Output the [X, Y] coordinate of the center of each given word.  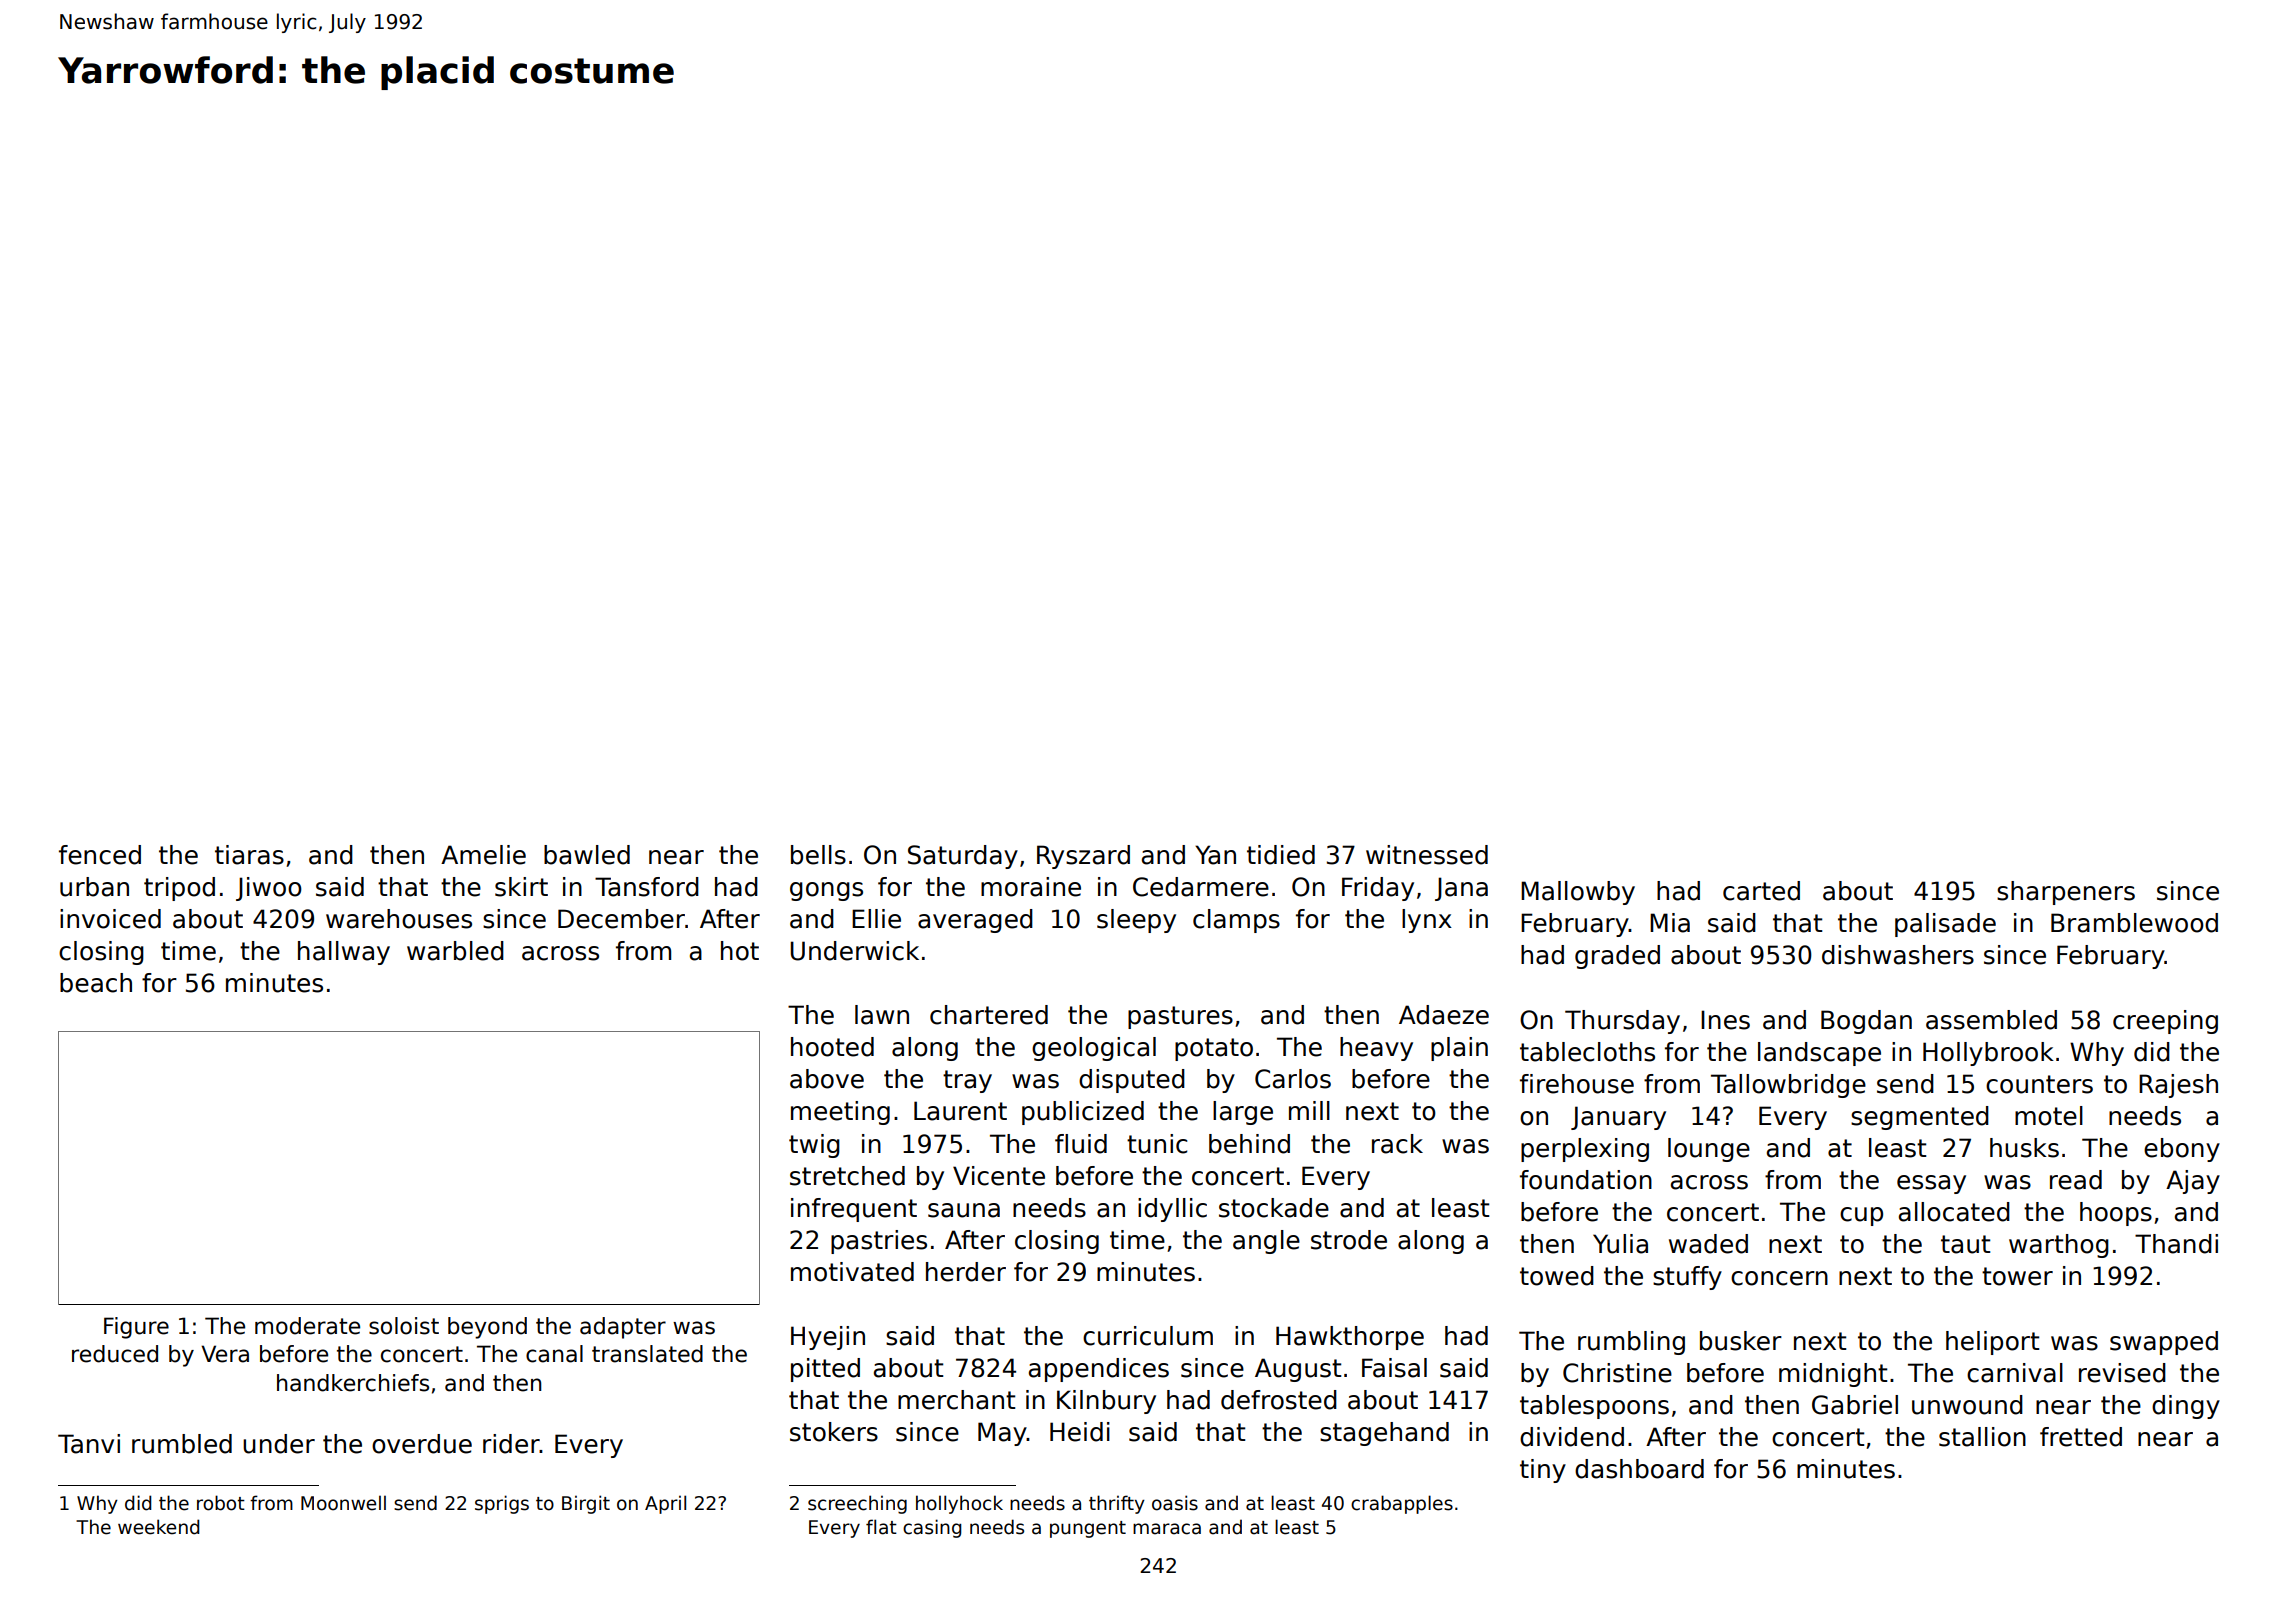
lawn [882, 1015]
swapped [2164, 1343]
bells [818, 855]
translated [647, 1354]
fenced [100, 855]
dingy [2186, 1407]
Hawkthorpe [1350, 1338]
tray [967, 1081]
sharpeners [2066, 893]
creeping [2165, 1022]
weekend [158, 1527]
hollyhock [959, 1504]
